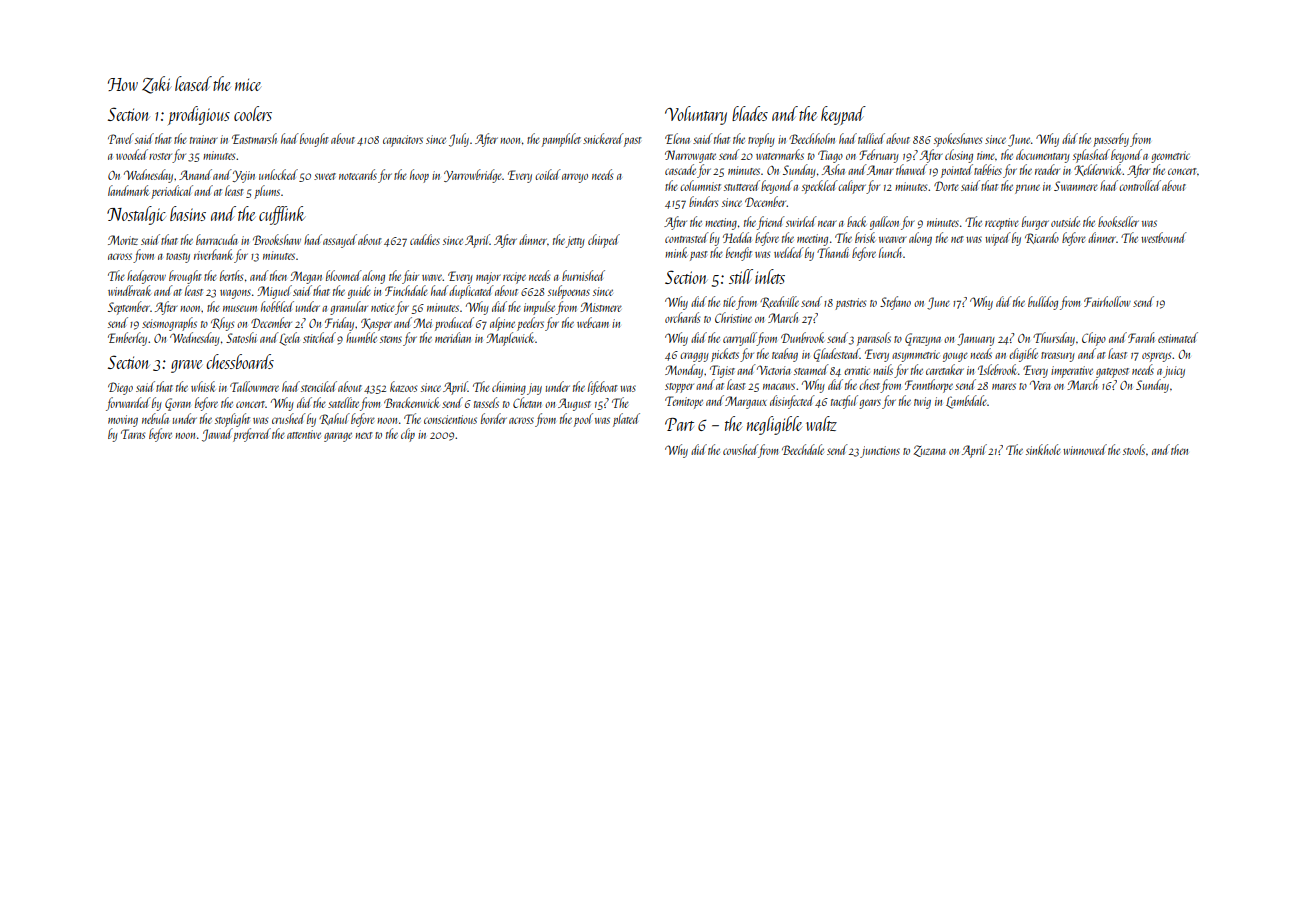 The width and height of the page is (1308, 924). What do you see at coordinates (450, 419) in the page?
I see `conscientious` at bounding box center [450, 419].
